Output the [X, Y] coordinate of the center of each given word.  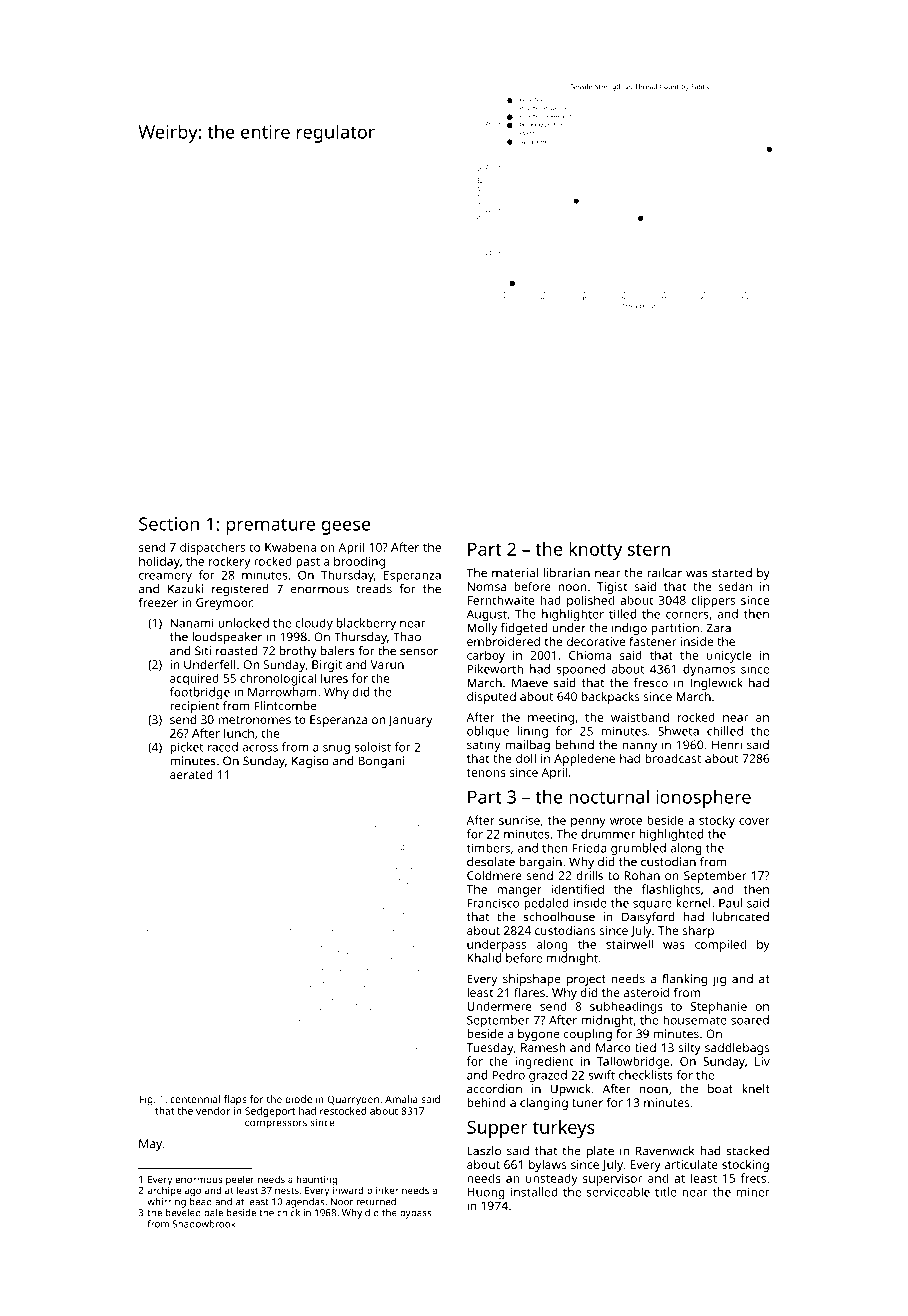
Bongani [381, 762]
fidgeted [524, 629]
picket [187, 748]
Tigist [612, 588]
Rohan [642, 875]
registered [240, 590]
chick [288, 1213]
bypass [415, 1214]
